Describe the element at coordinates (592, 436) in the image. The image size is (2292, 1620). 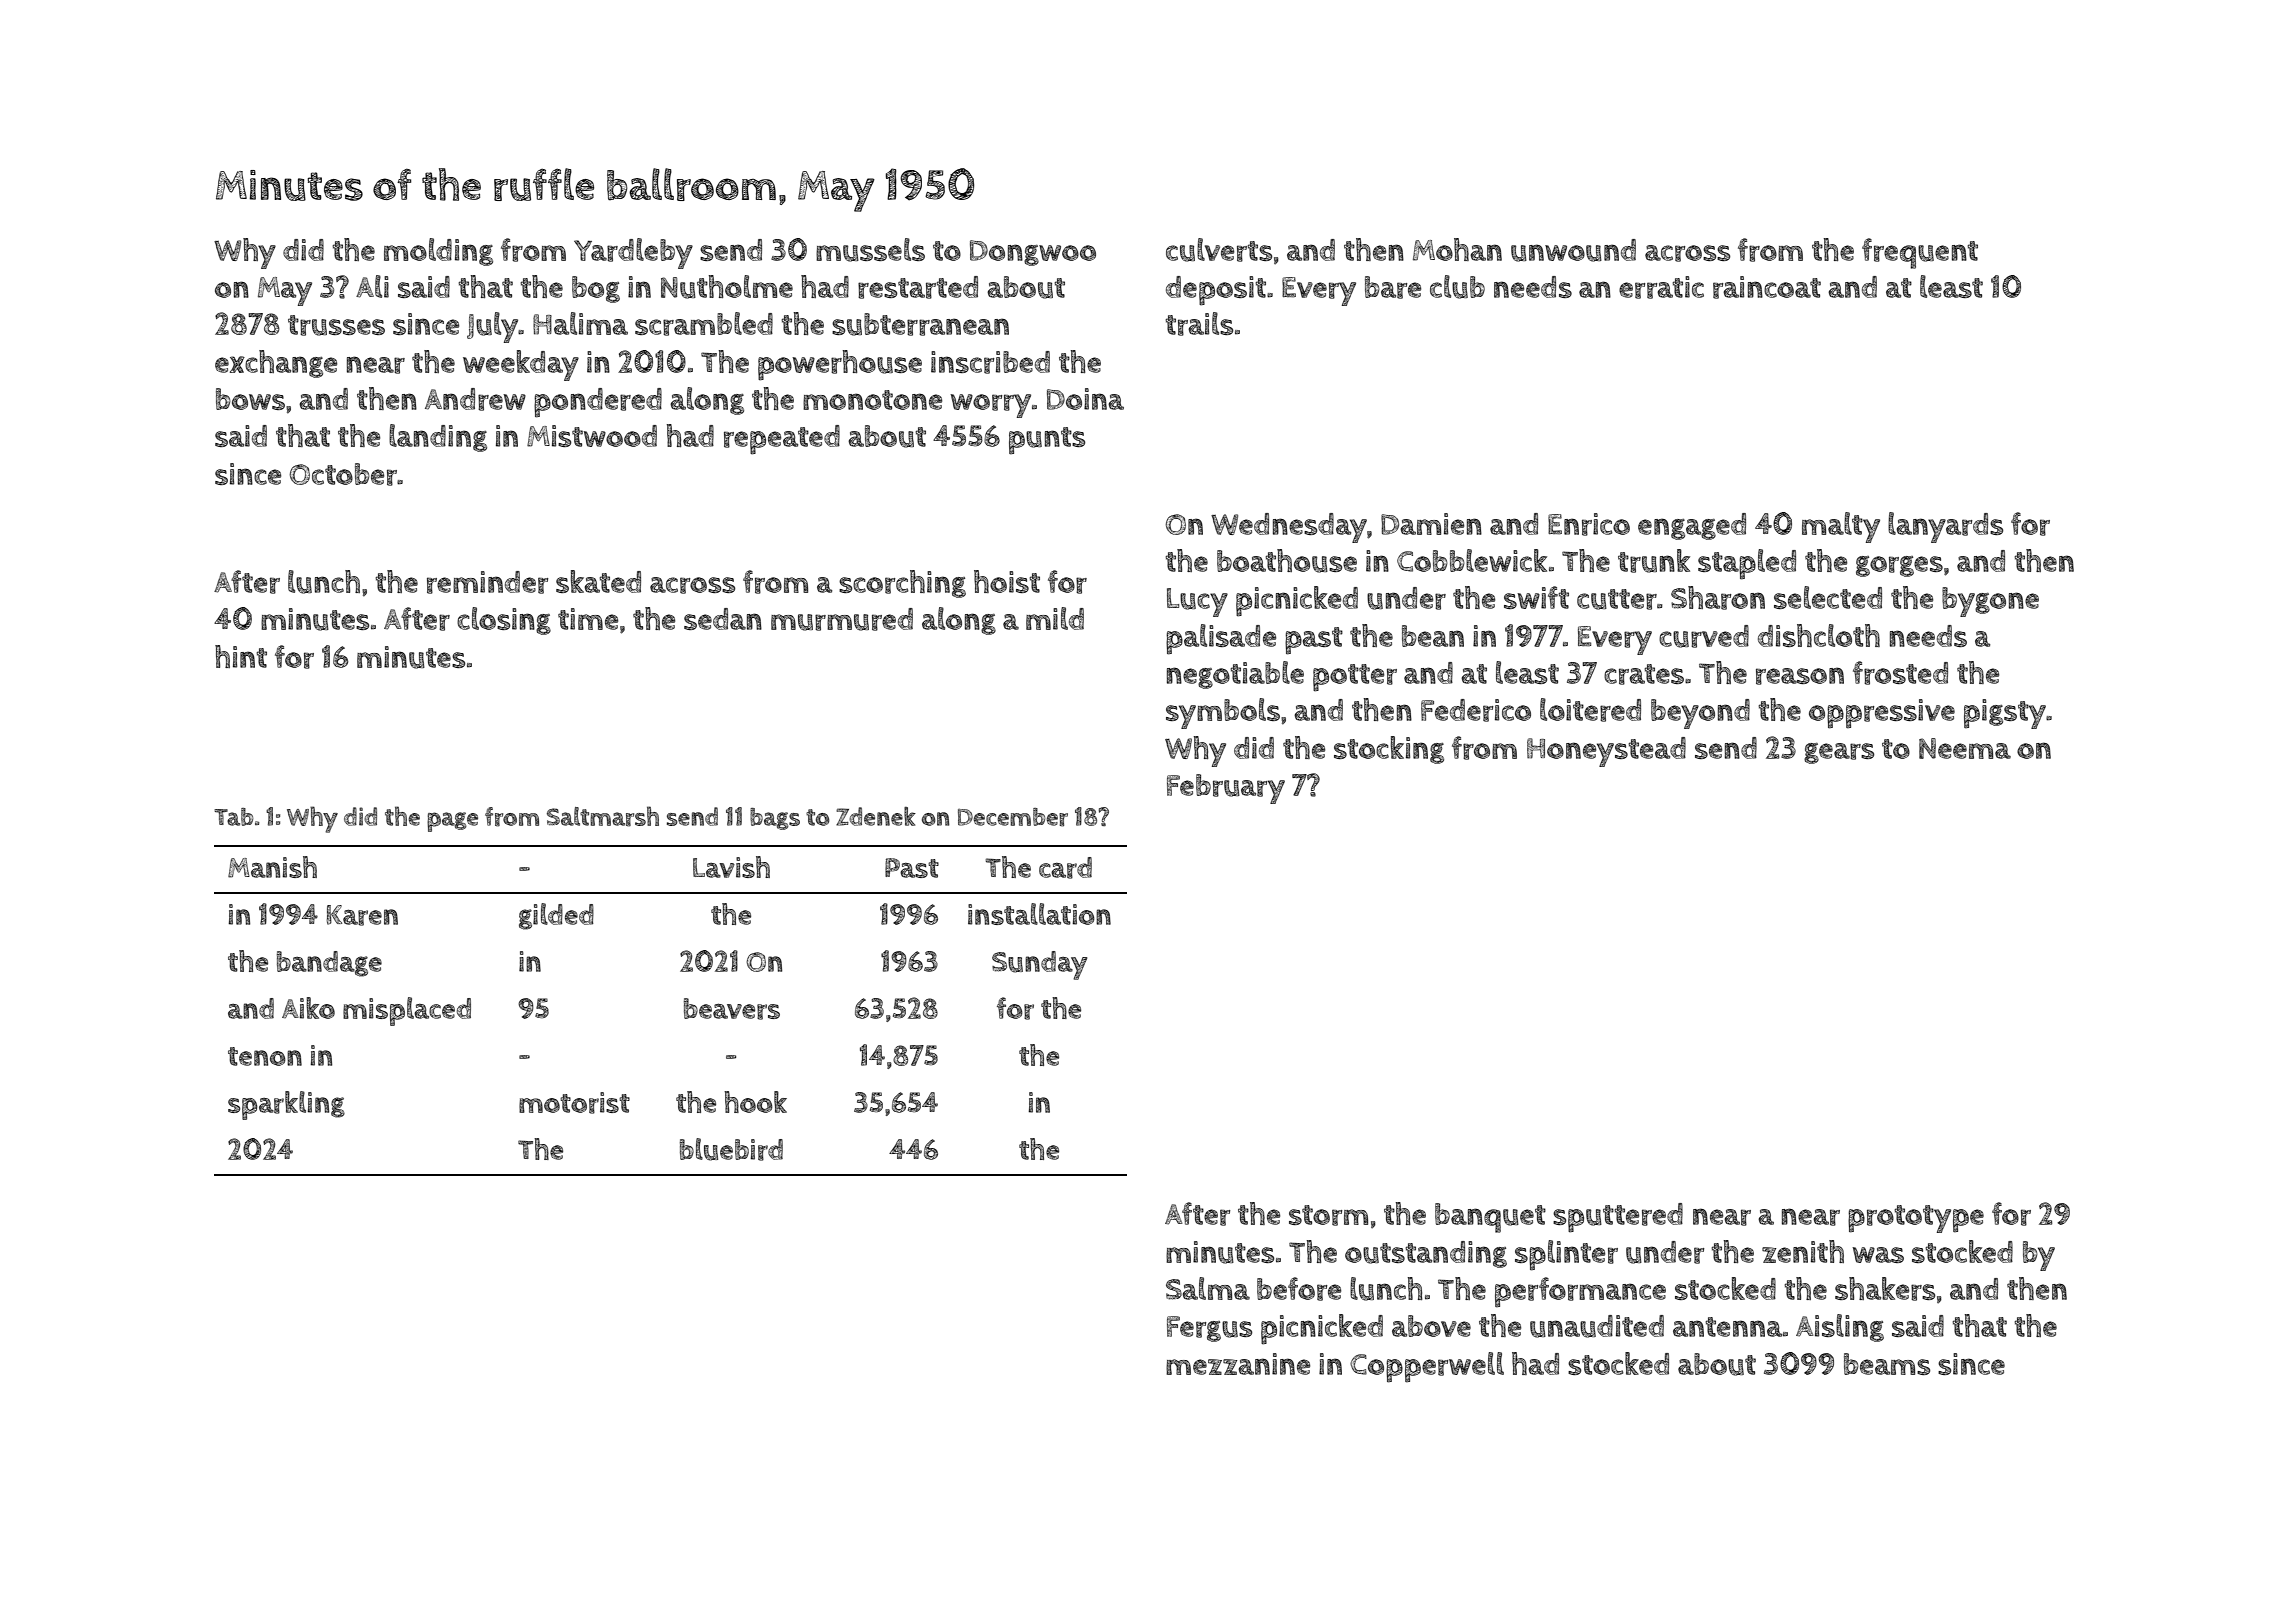
I see `Mistwood` at that location.
